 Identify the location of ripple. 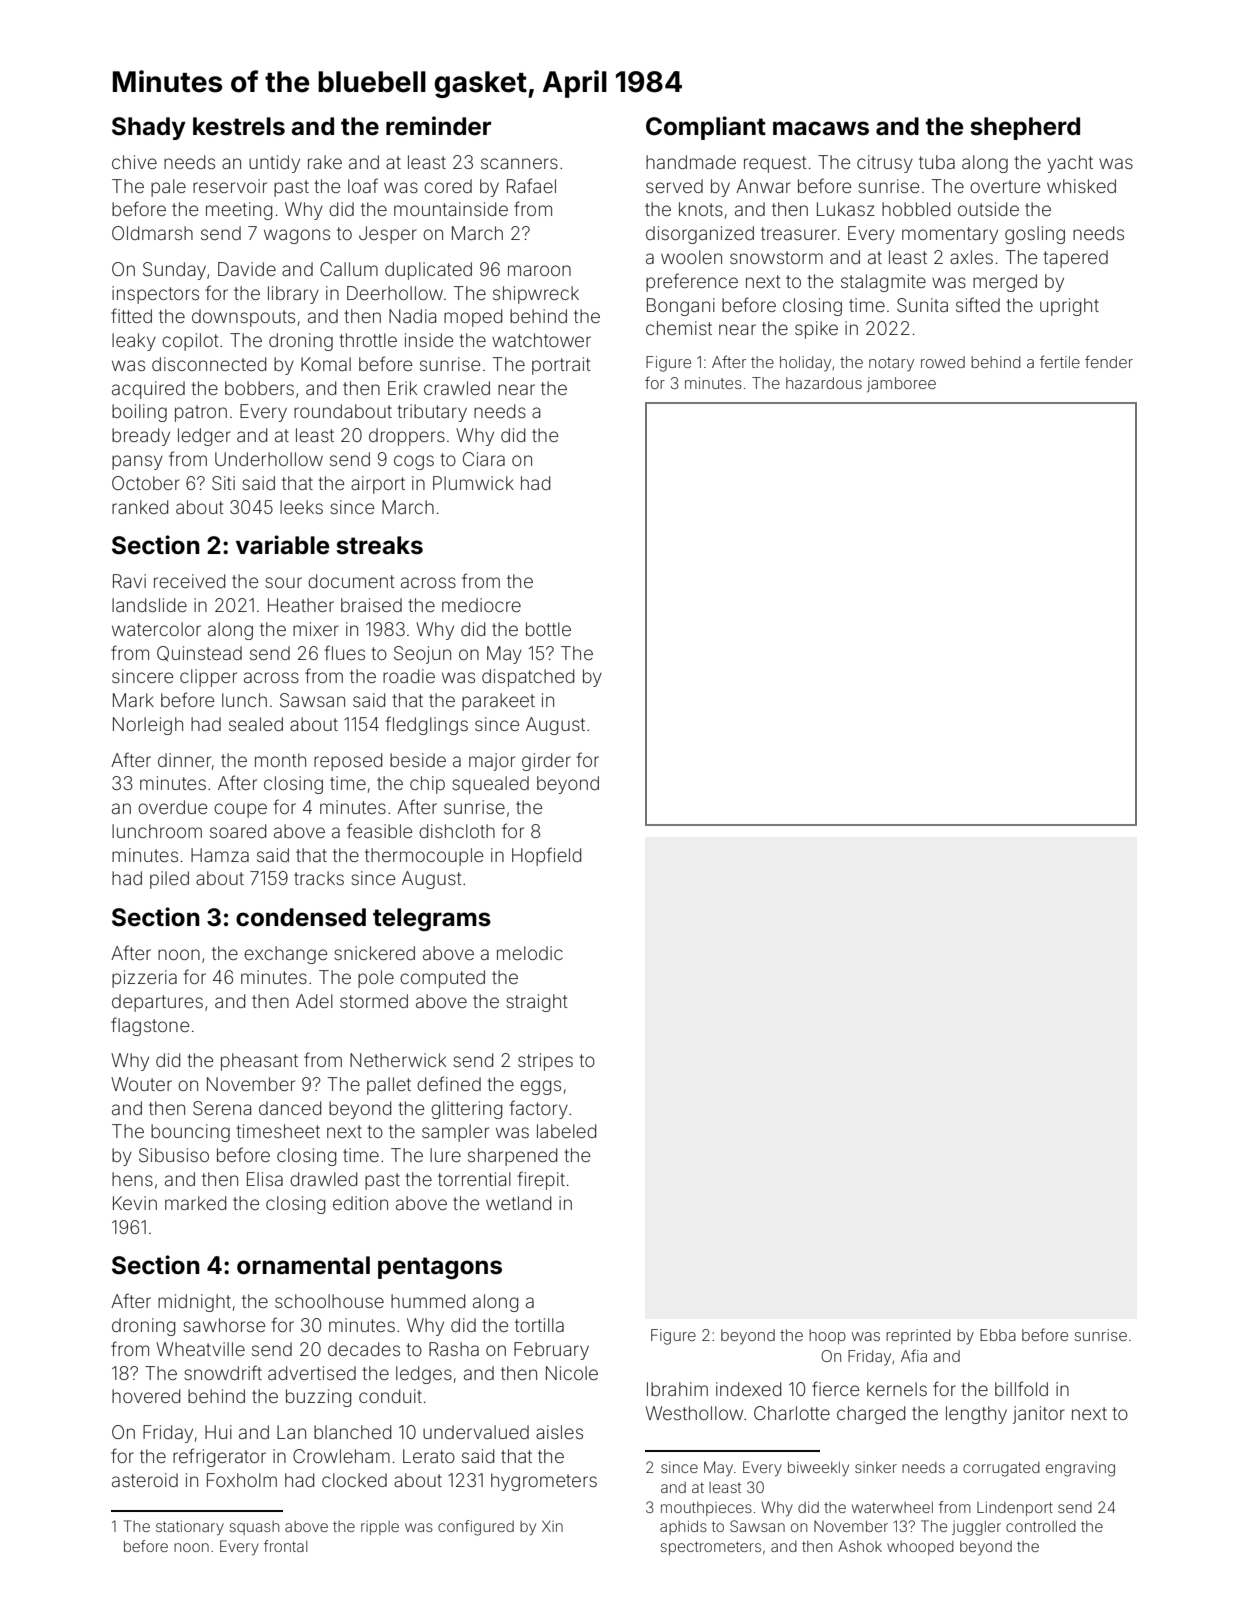
(380, 1528).
